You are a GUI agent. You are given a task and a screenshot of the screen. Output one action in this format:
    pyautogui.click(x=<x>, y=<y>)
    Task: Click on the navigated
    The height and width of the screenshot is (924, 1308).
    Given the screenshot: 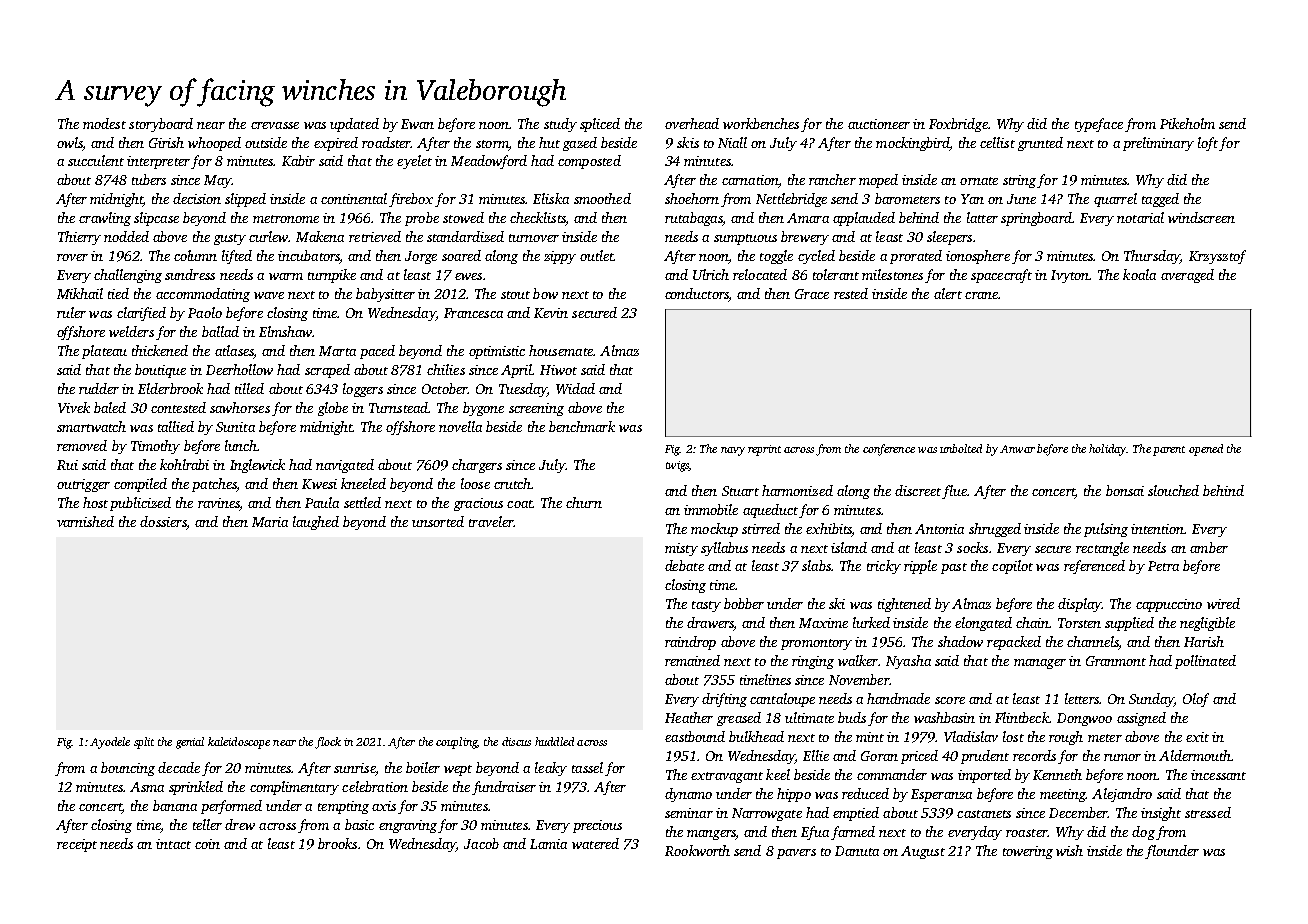 What is the action you would take?
    pyautogui.click(x=345, y=466)
